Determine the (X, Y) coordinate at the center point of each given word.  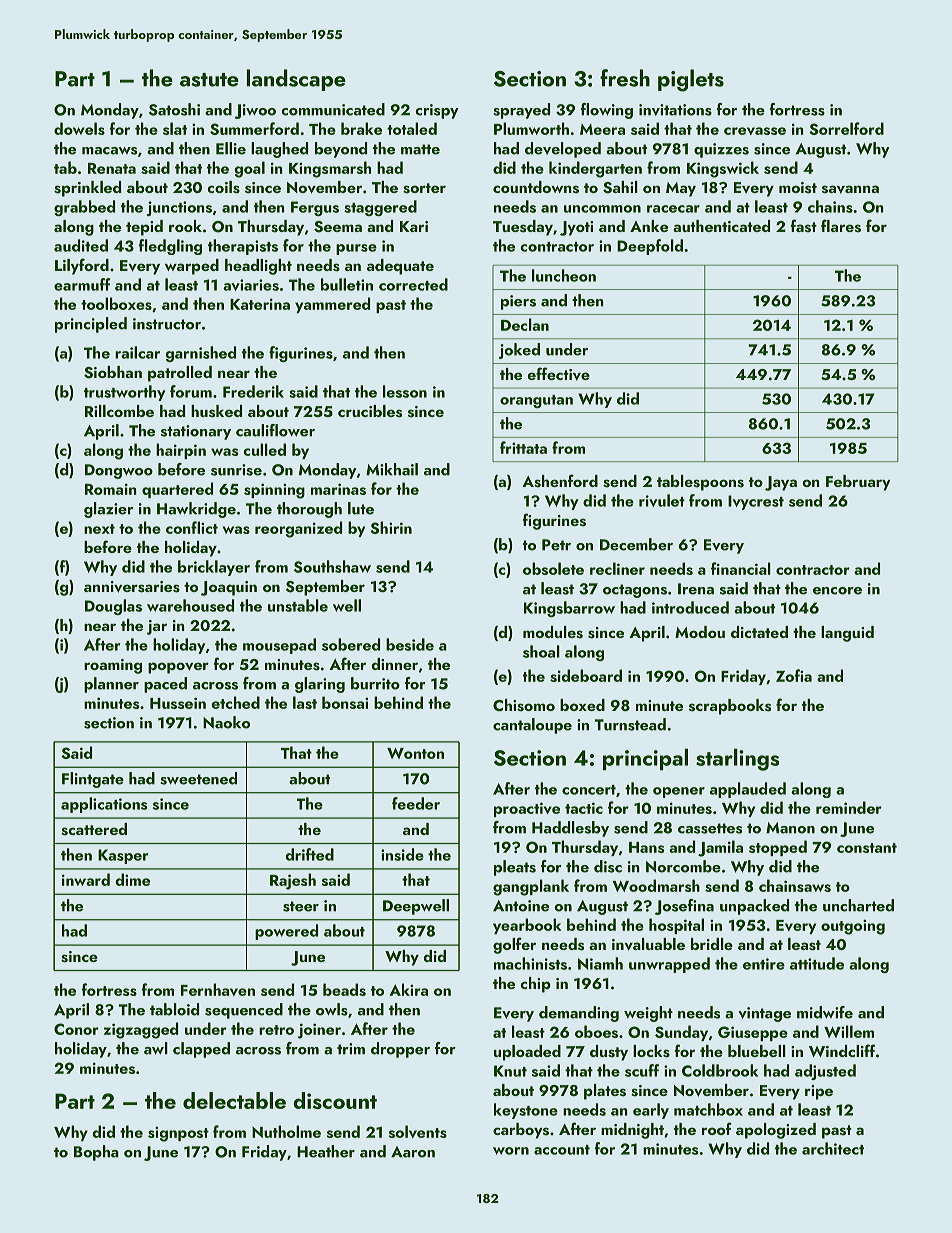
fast (804, 226)
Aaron (413, 1152)
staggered (380, 208)
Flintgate (93, 780)
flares (841, 226)
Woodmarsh (656, 885)
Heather (326, 1151)
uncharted (858, 905)
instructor (167, 324)
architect (833, 1148)
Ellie (231, 148)
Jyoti (576, 228)
